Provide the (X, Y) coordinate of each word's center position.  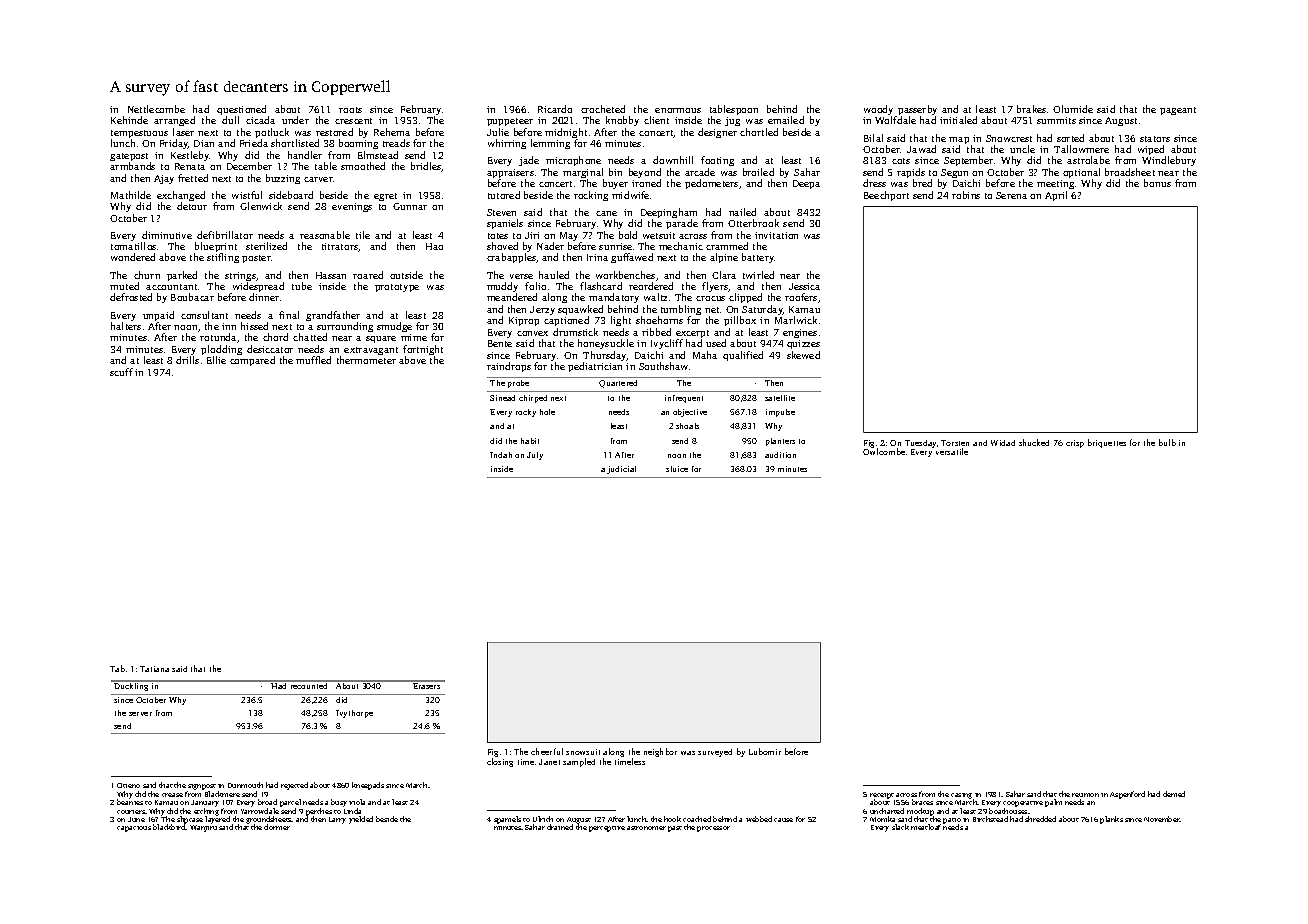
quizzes (803, 344)
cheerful (547, 751)
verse (521, 276)
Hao (434, 246)
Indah (501, 455)
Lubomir (765, 751)
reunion (1085, 795)
